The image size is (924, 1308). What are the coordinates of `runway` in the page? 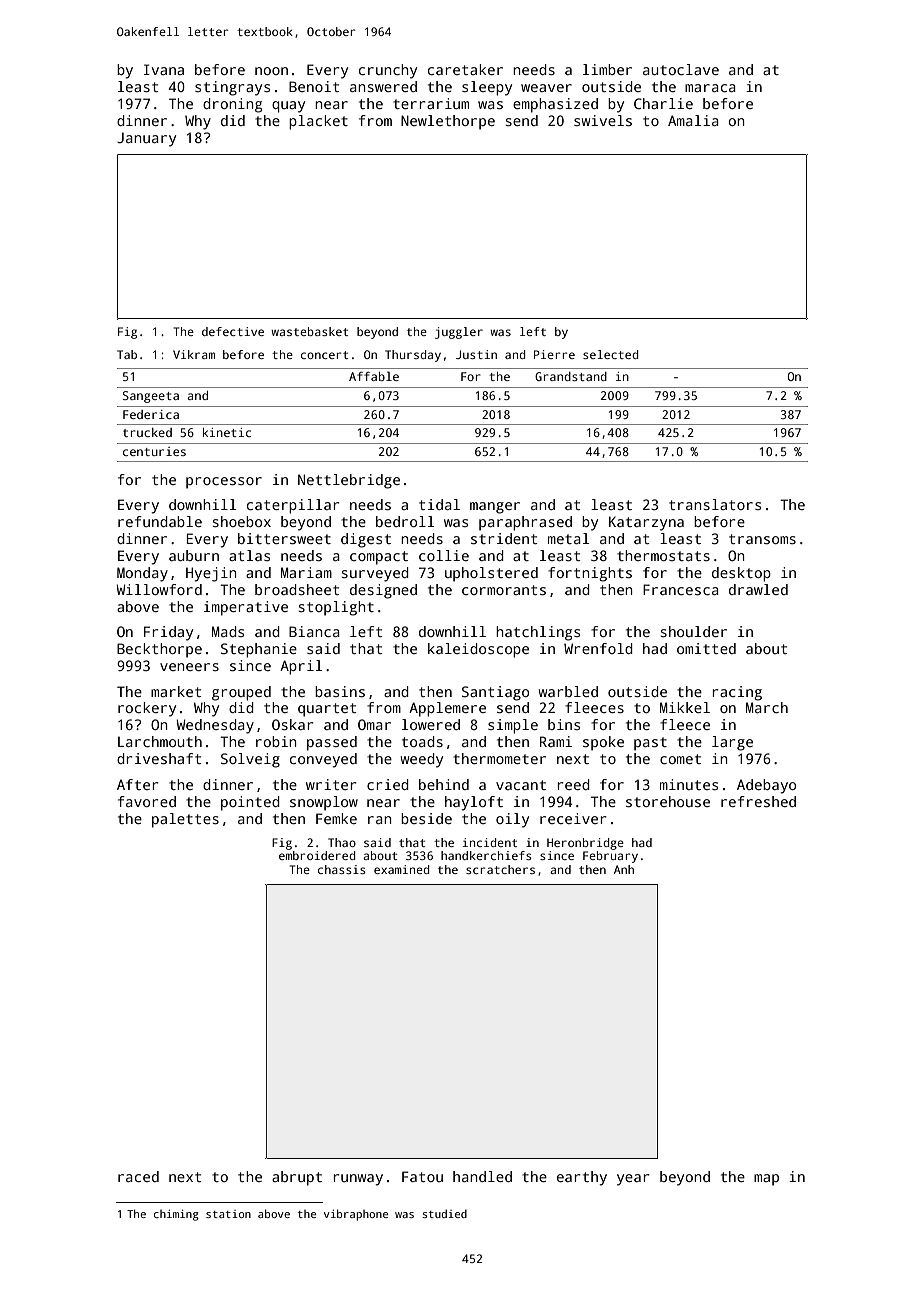 It's located at (358, 1180).
